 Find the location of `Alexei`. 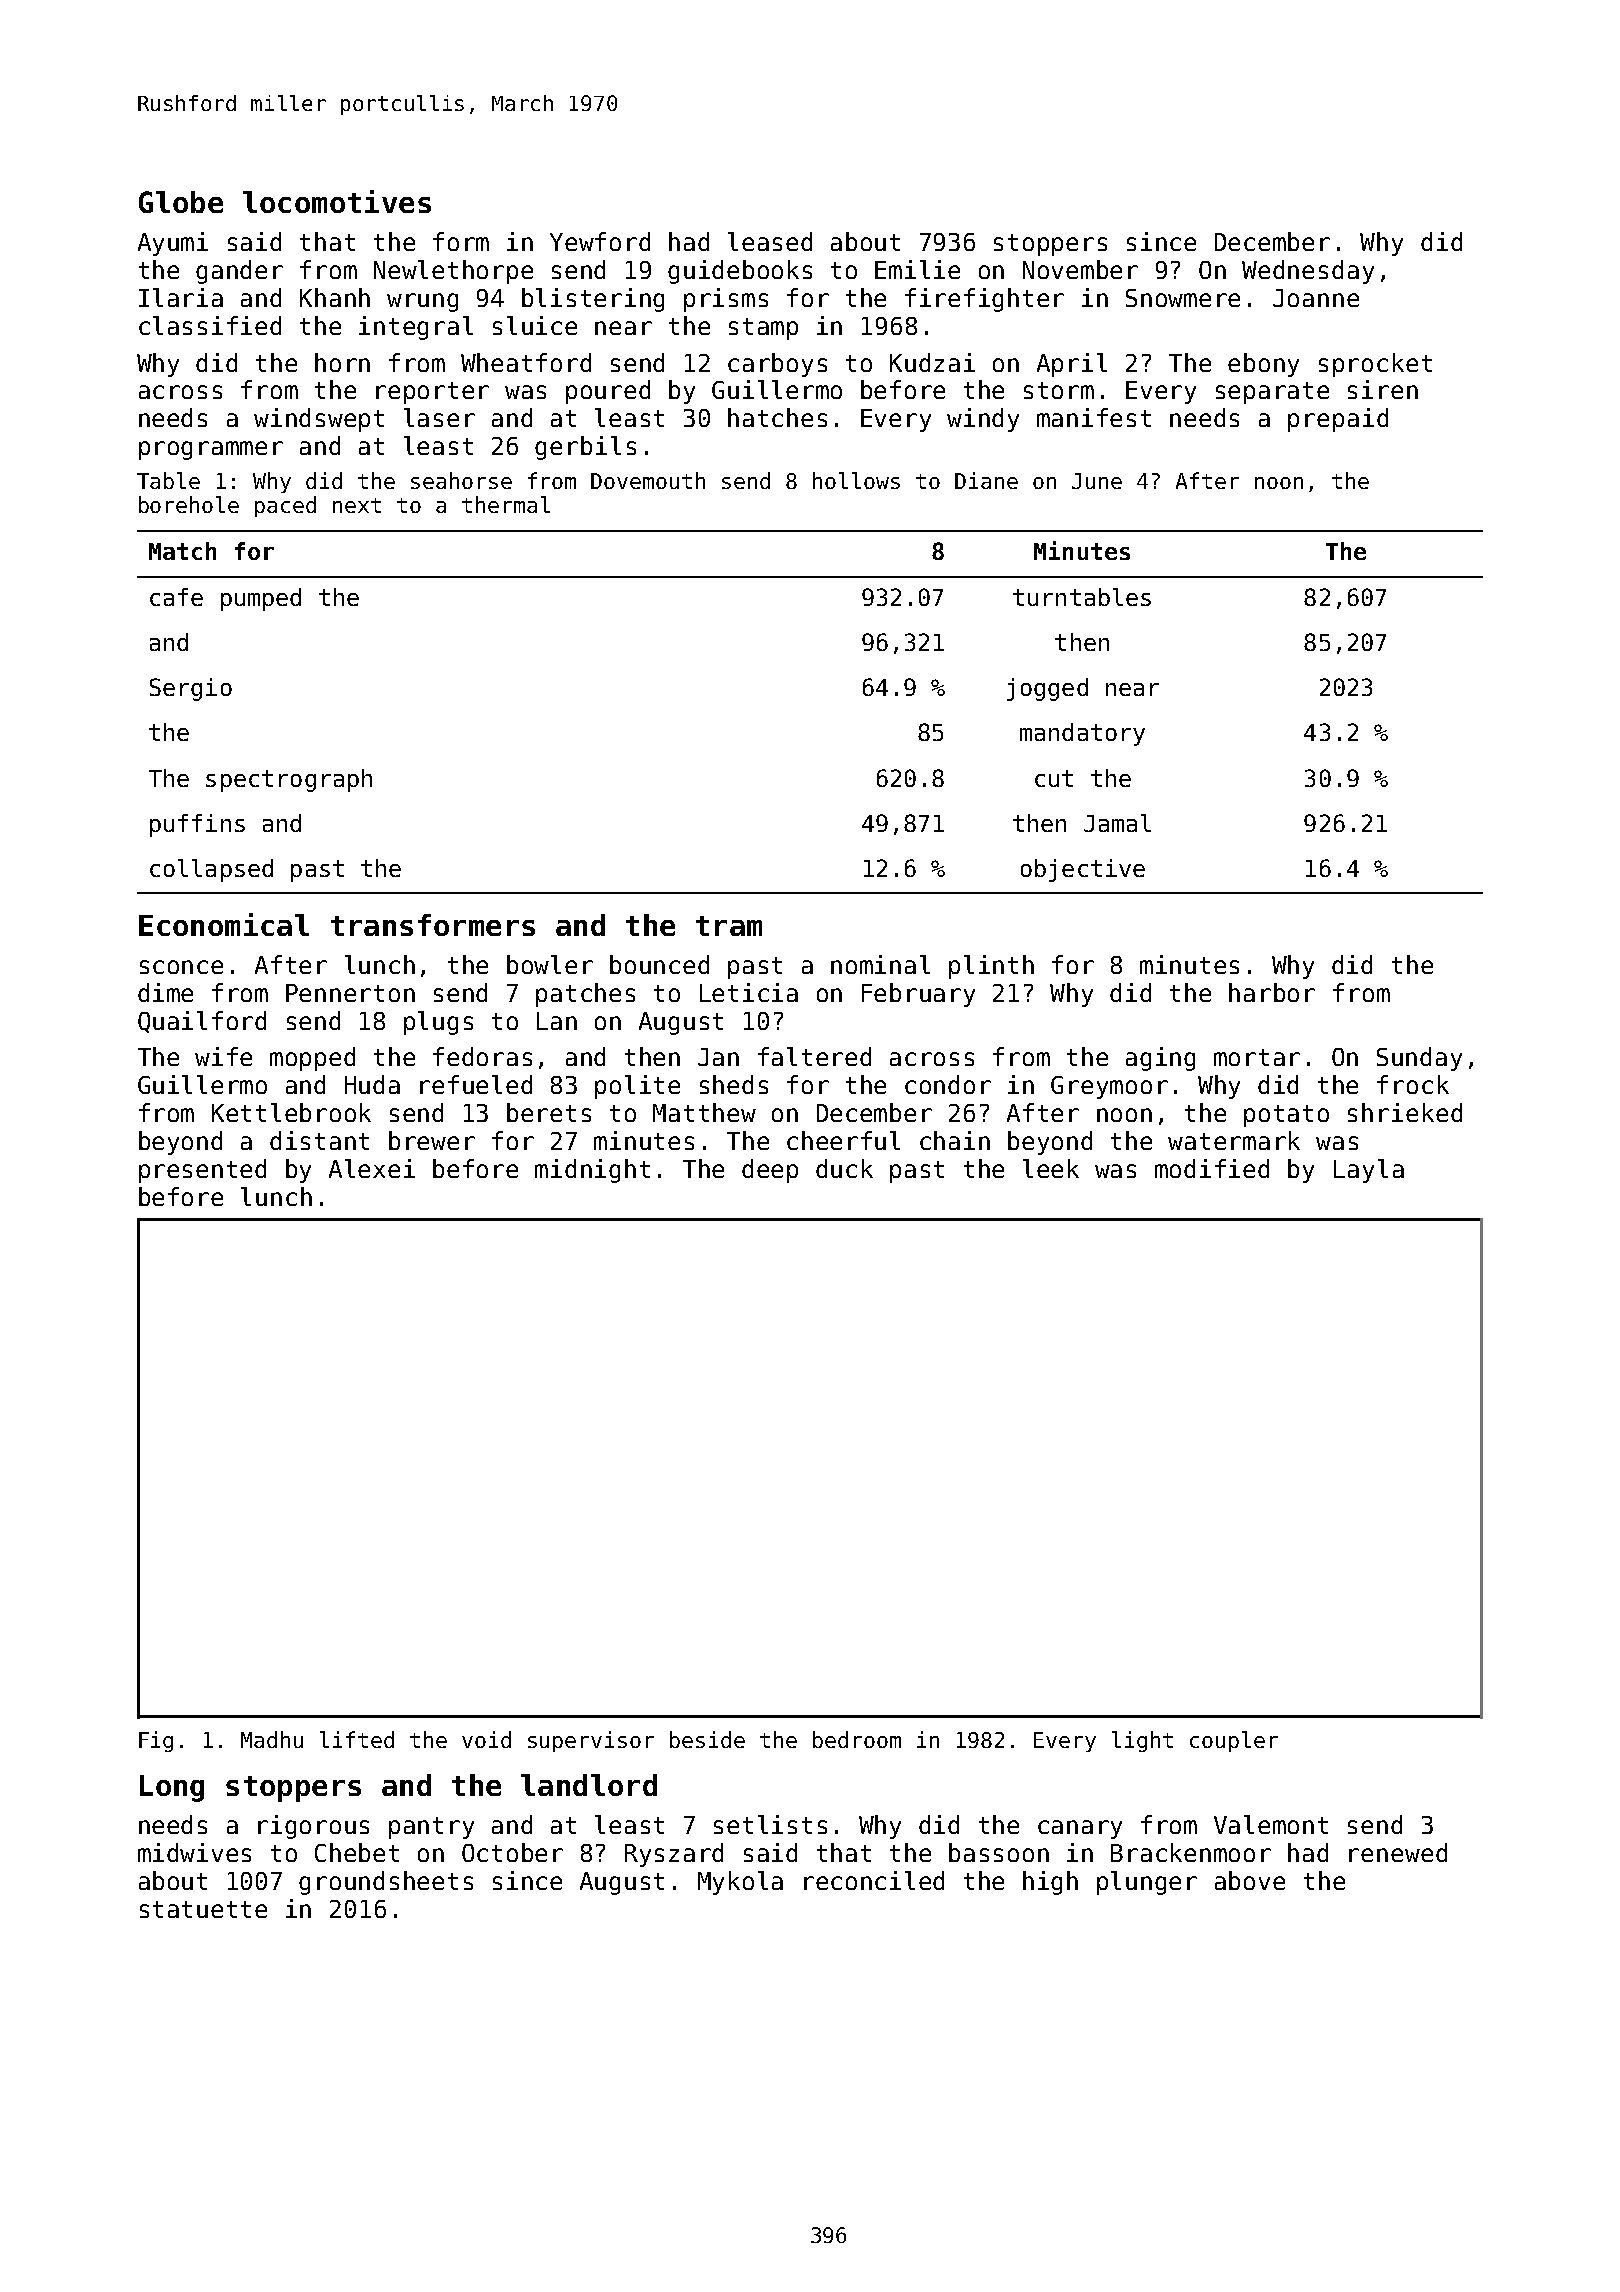

Alexei is located at coordinates (372, 1168).
